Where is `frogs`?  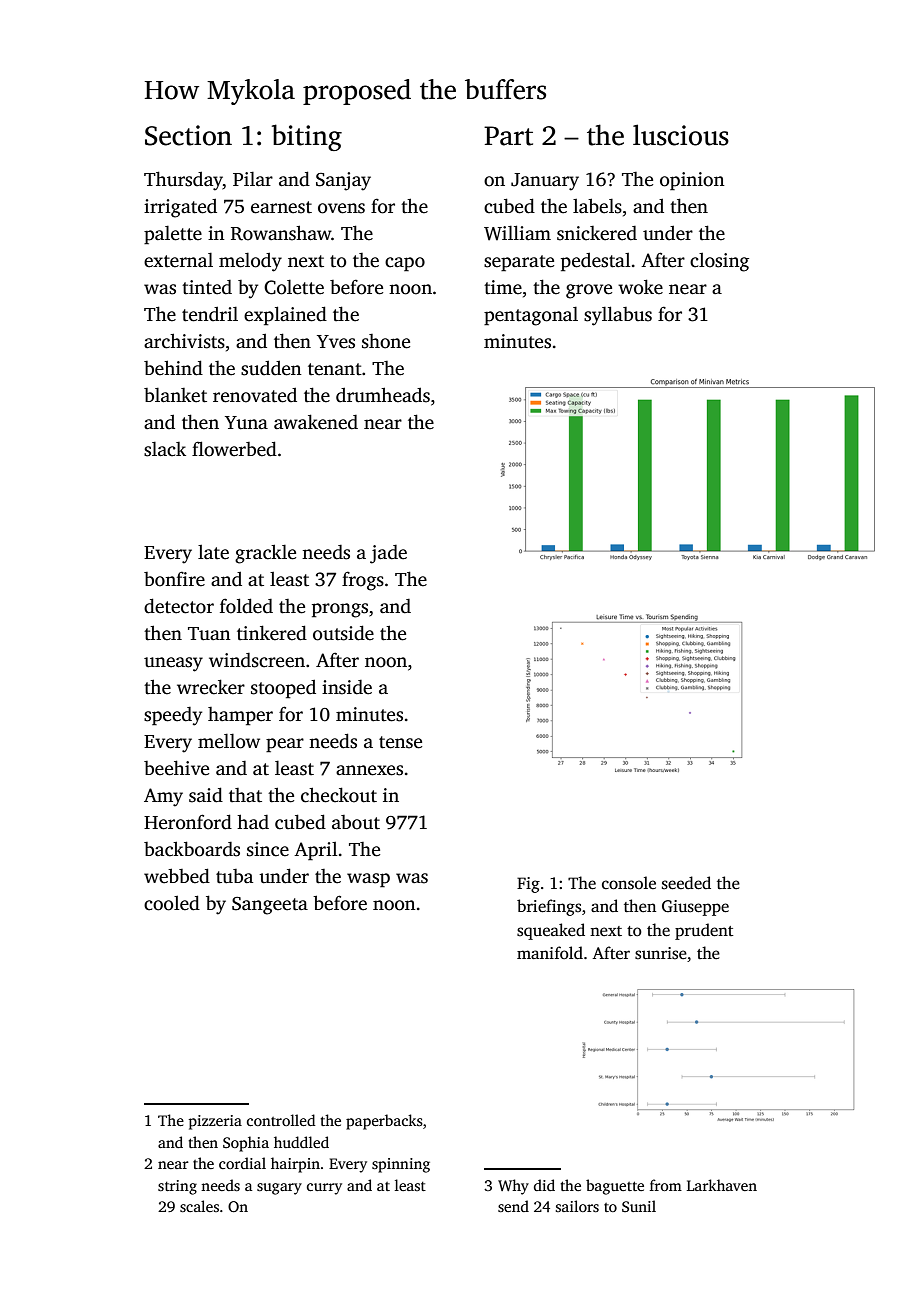
frogs is located at coordinates (363, 581).
